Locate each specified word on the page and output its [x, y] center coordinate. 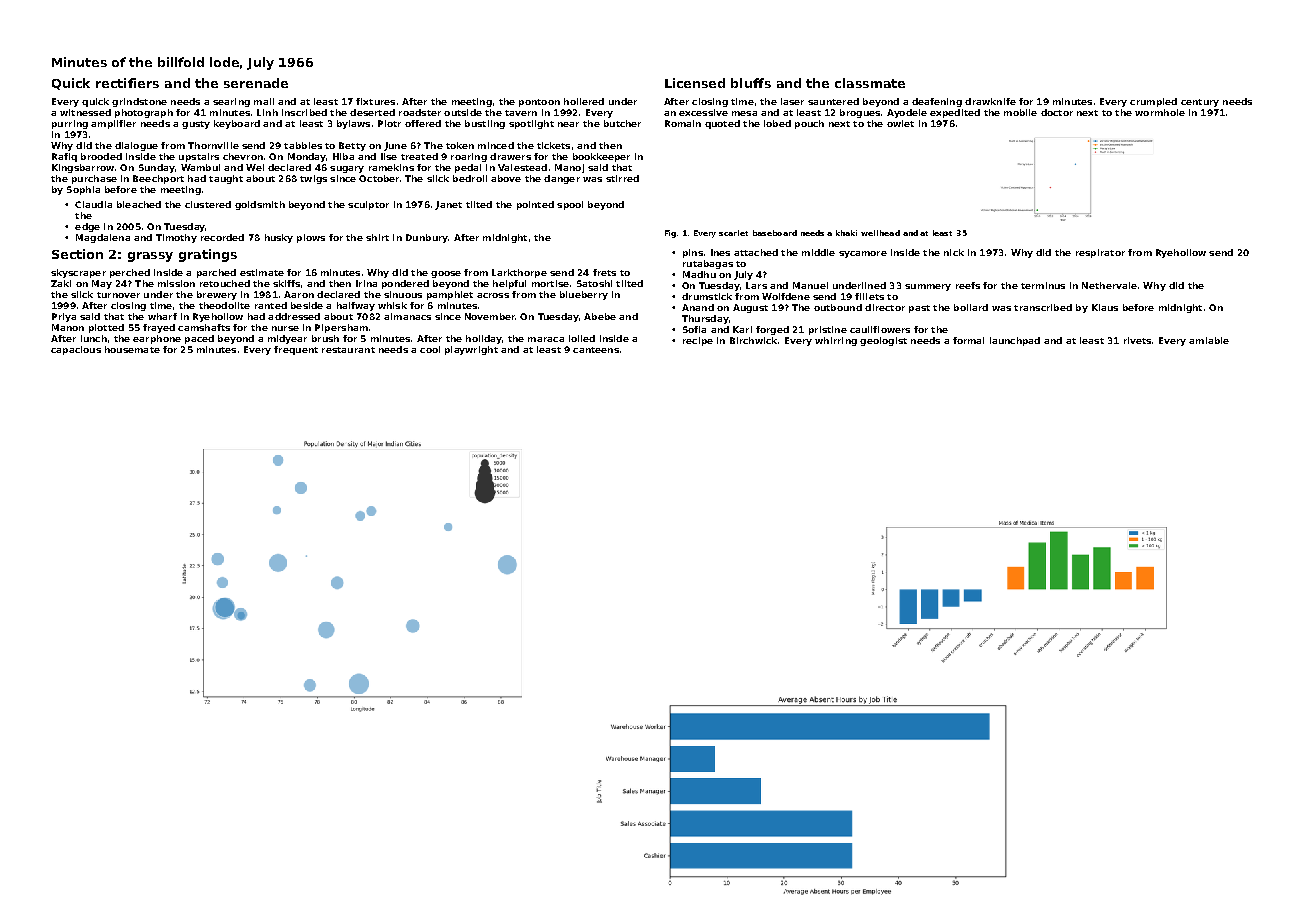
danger [562, 179]
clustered [208, 204]
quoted [722, 124]
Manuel [810, 285]
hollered [584, 101]
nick [954, 252]
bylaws [353, 124]
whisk [392, 305]
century [1200, 103]
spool [570, 205]
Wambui [200, 167]
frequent [296, 350]
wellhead [880, 233]
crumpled [1153, 102]
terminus [1043, 285]
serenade [256, 83]
